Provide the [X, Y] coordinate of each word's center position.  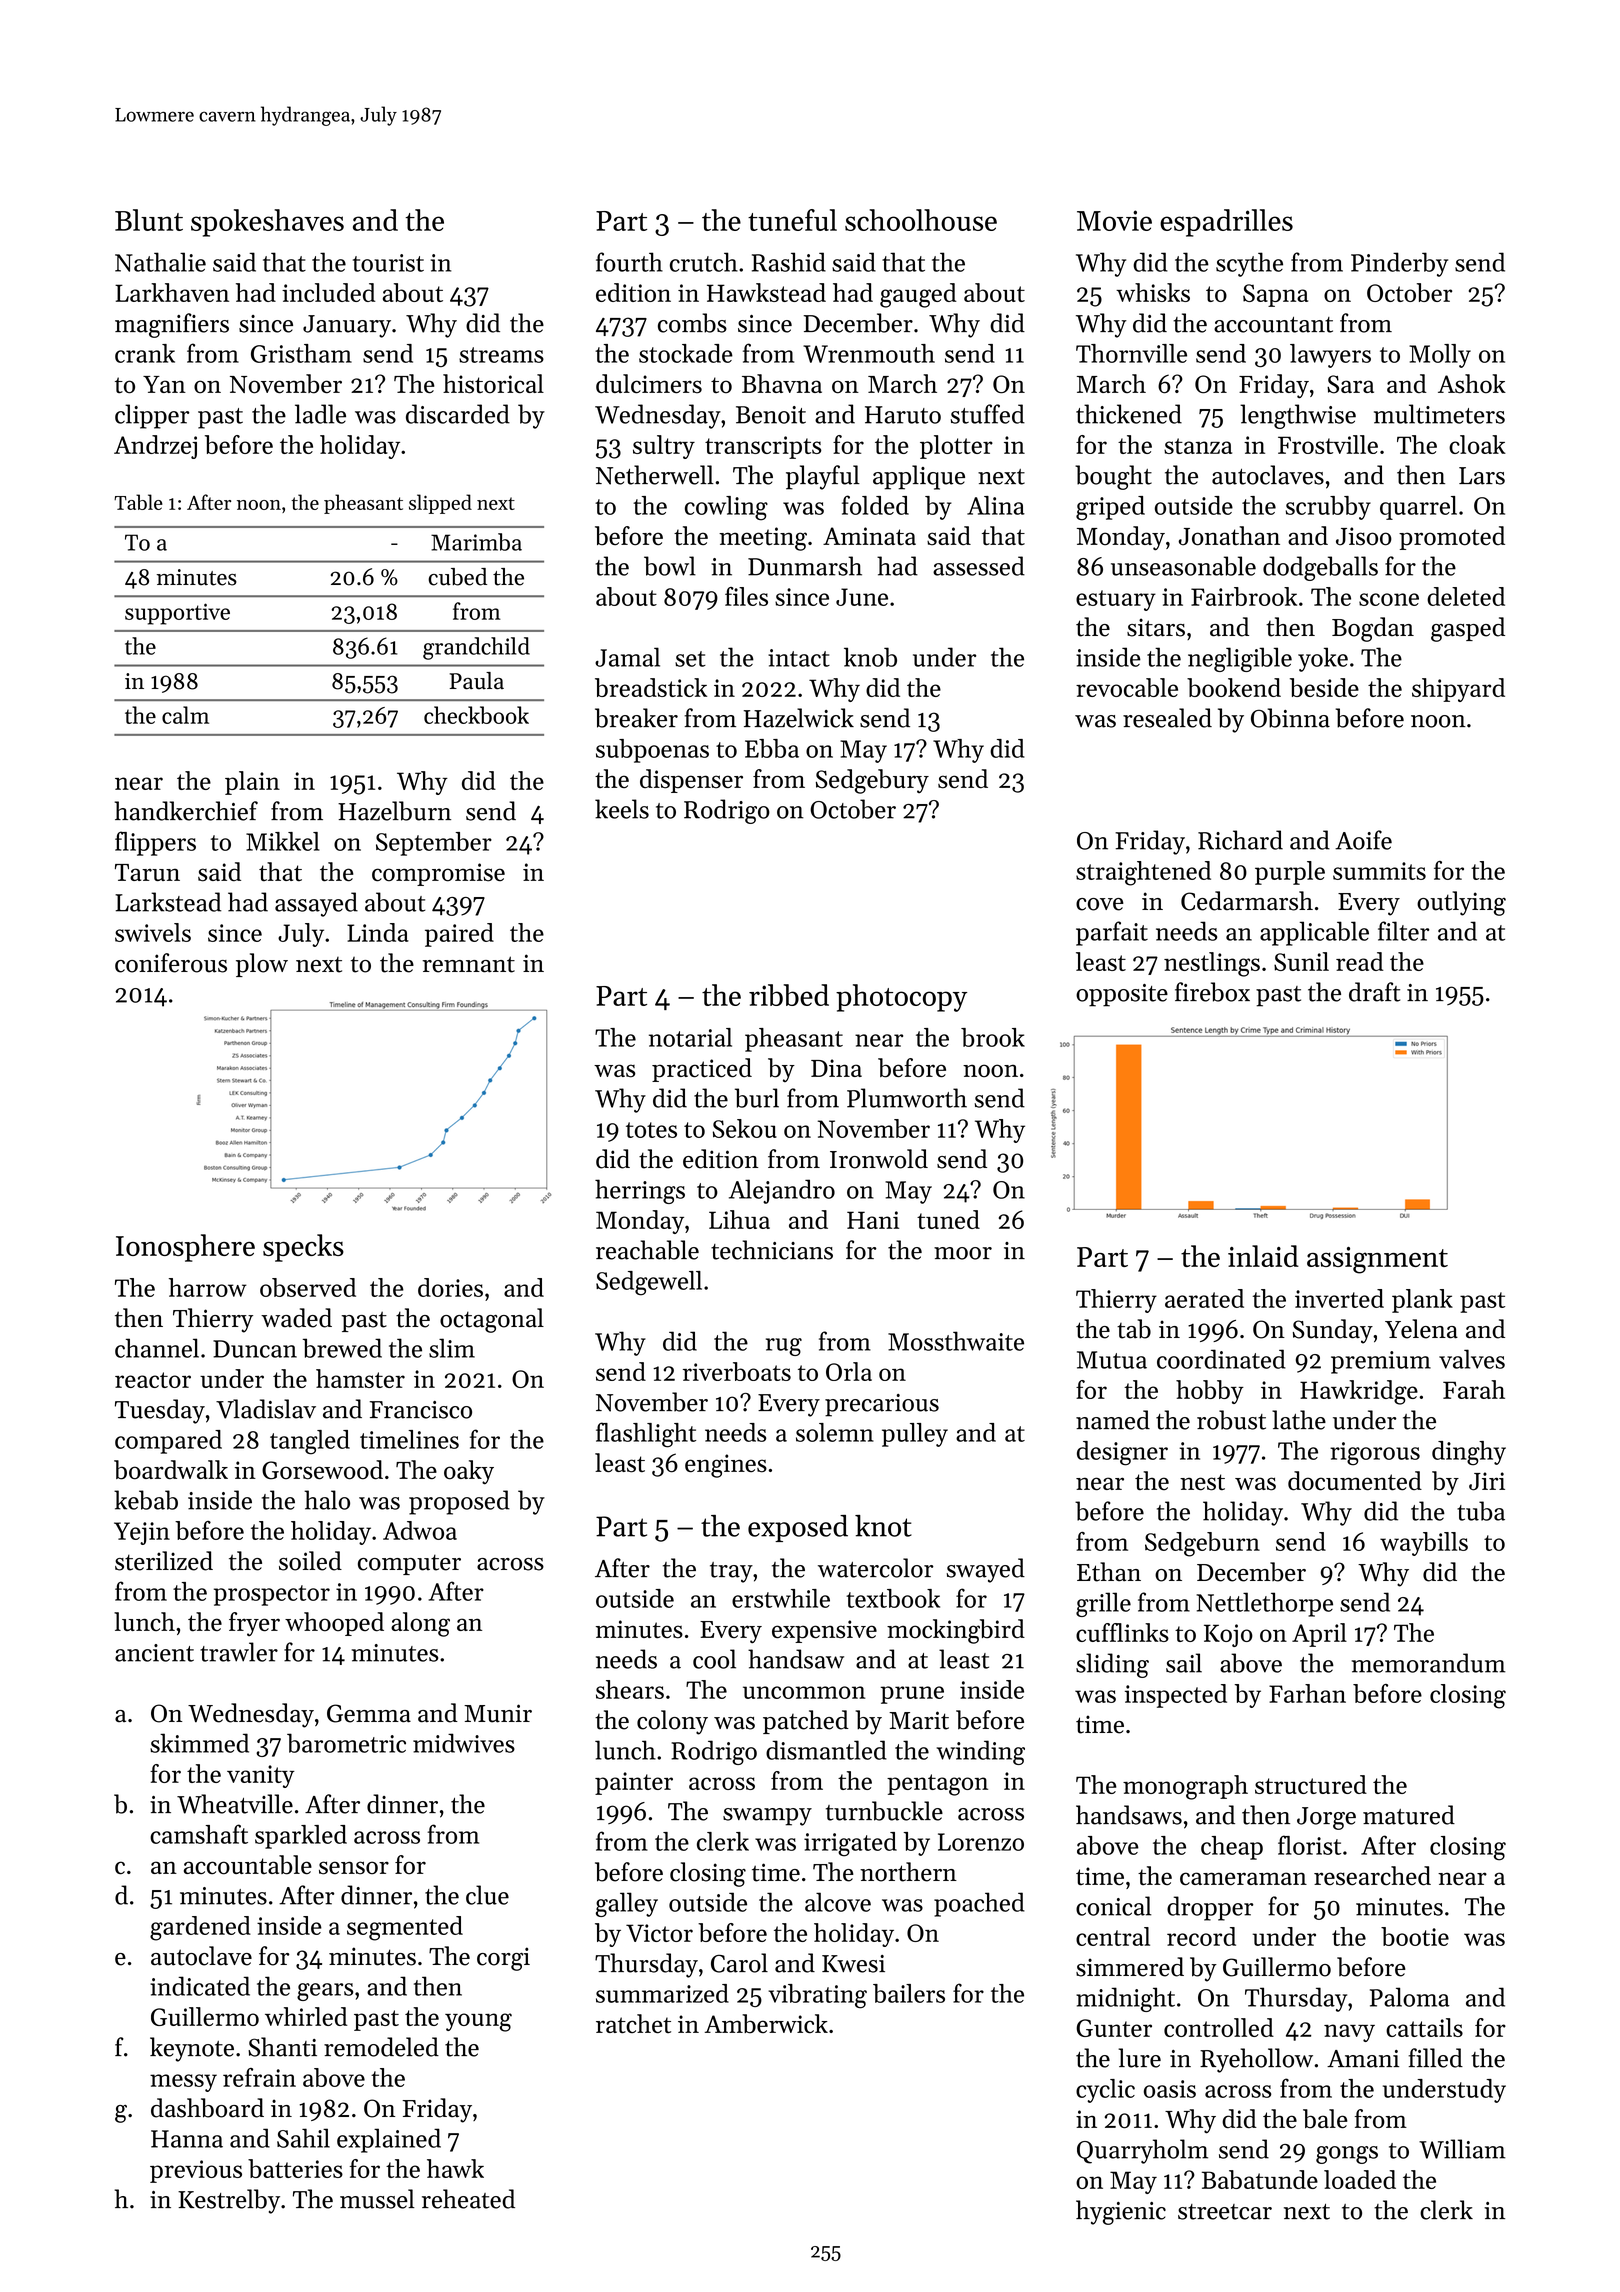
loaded [1360, 2179]
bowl [670, 566]
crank [145, 353]
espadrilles [1226, 223]
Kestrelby [229, 2201]
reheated [468, 2199]
